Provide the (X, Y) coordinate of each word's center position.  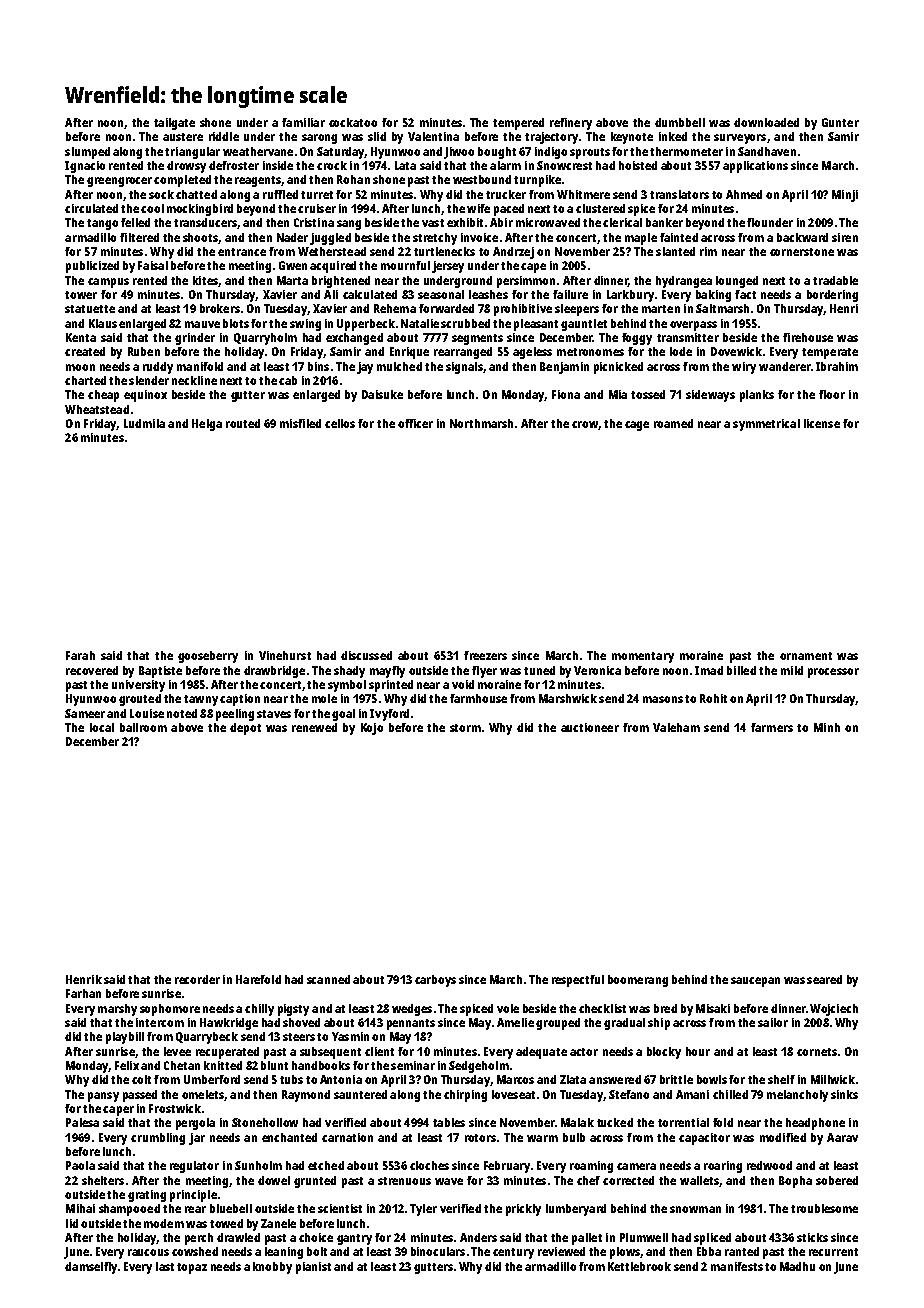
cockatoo (353, 122)
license (822, 423)
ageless (532, 353)
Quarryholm (265, 339)
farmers (772, 727)
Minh (827, 727)
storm (465, 728)
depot (245, 729)
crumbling (158, 1139)
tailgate (174, 124)
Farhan (83, 993)
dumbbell (680, 122)
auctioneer (590, 727)
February (507, 1167)
